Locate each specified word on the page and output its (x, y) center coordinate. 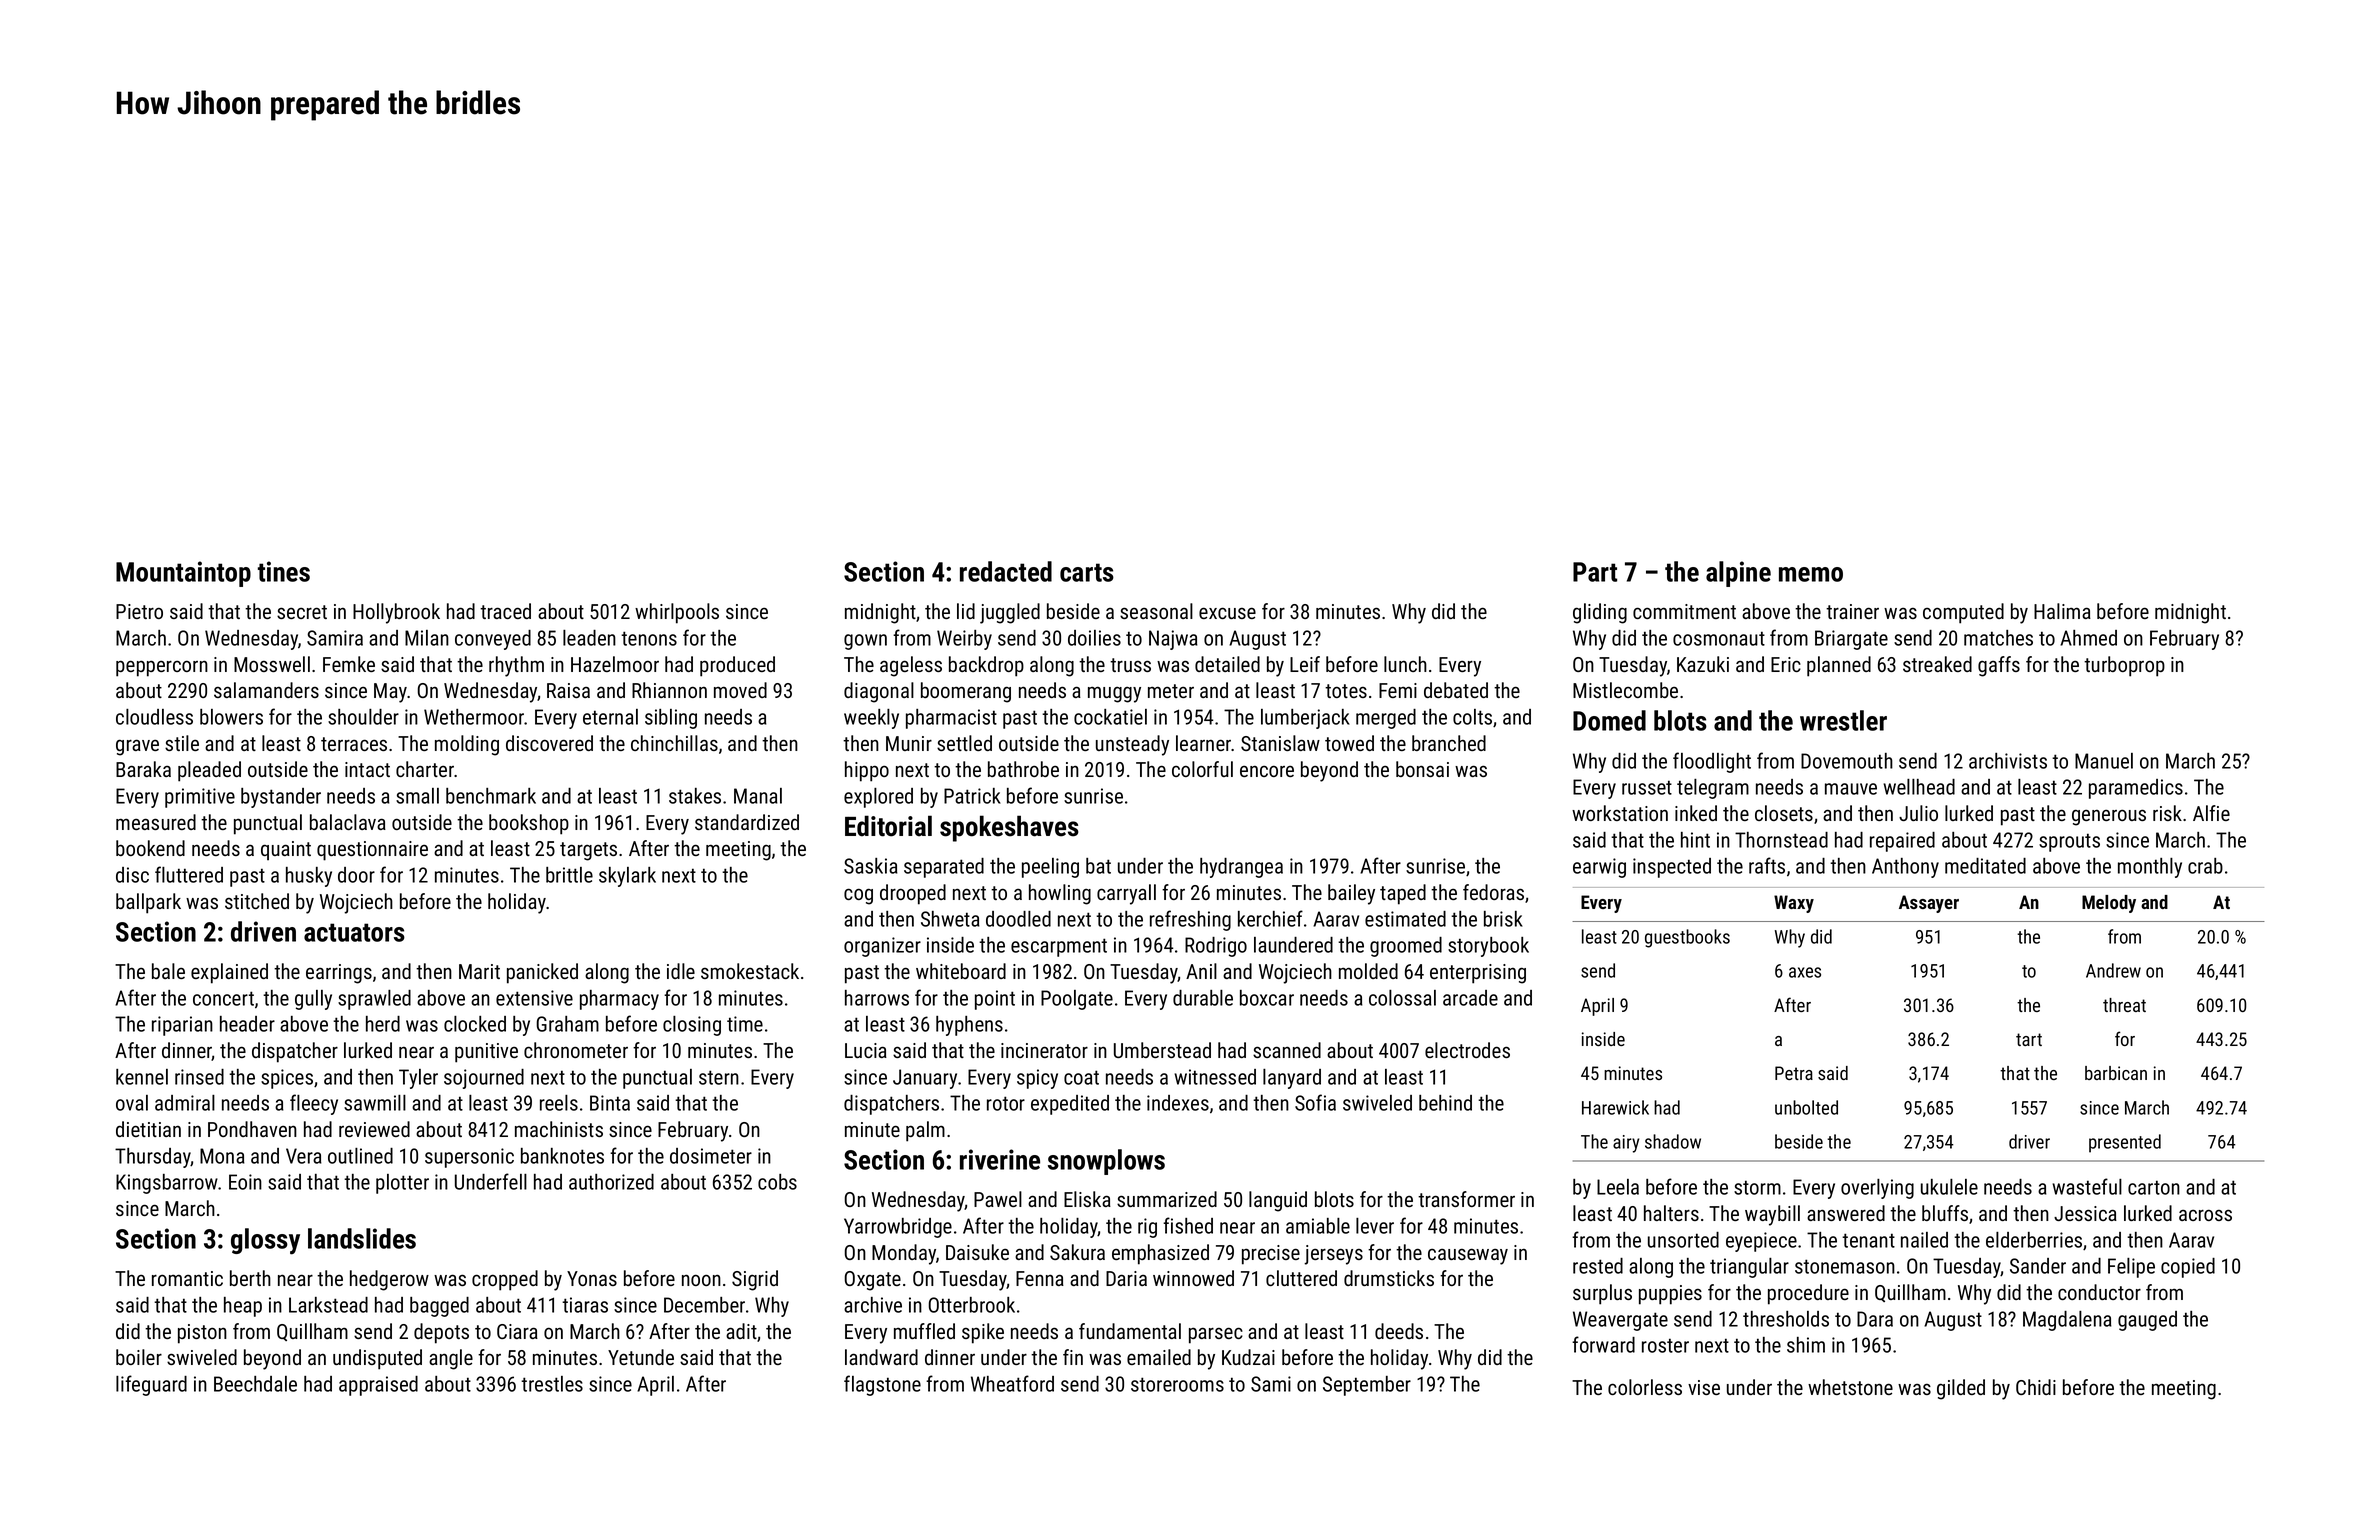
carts (1087, 572)
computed (1963, 613)
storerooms (1177, 1384)
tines (284, 571)
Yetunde (641, 1357)
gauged (2147, 1321)
